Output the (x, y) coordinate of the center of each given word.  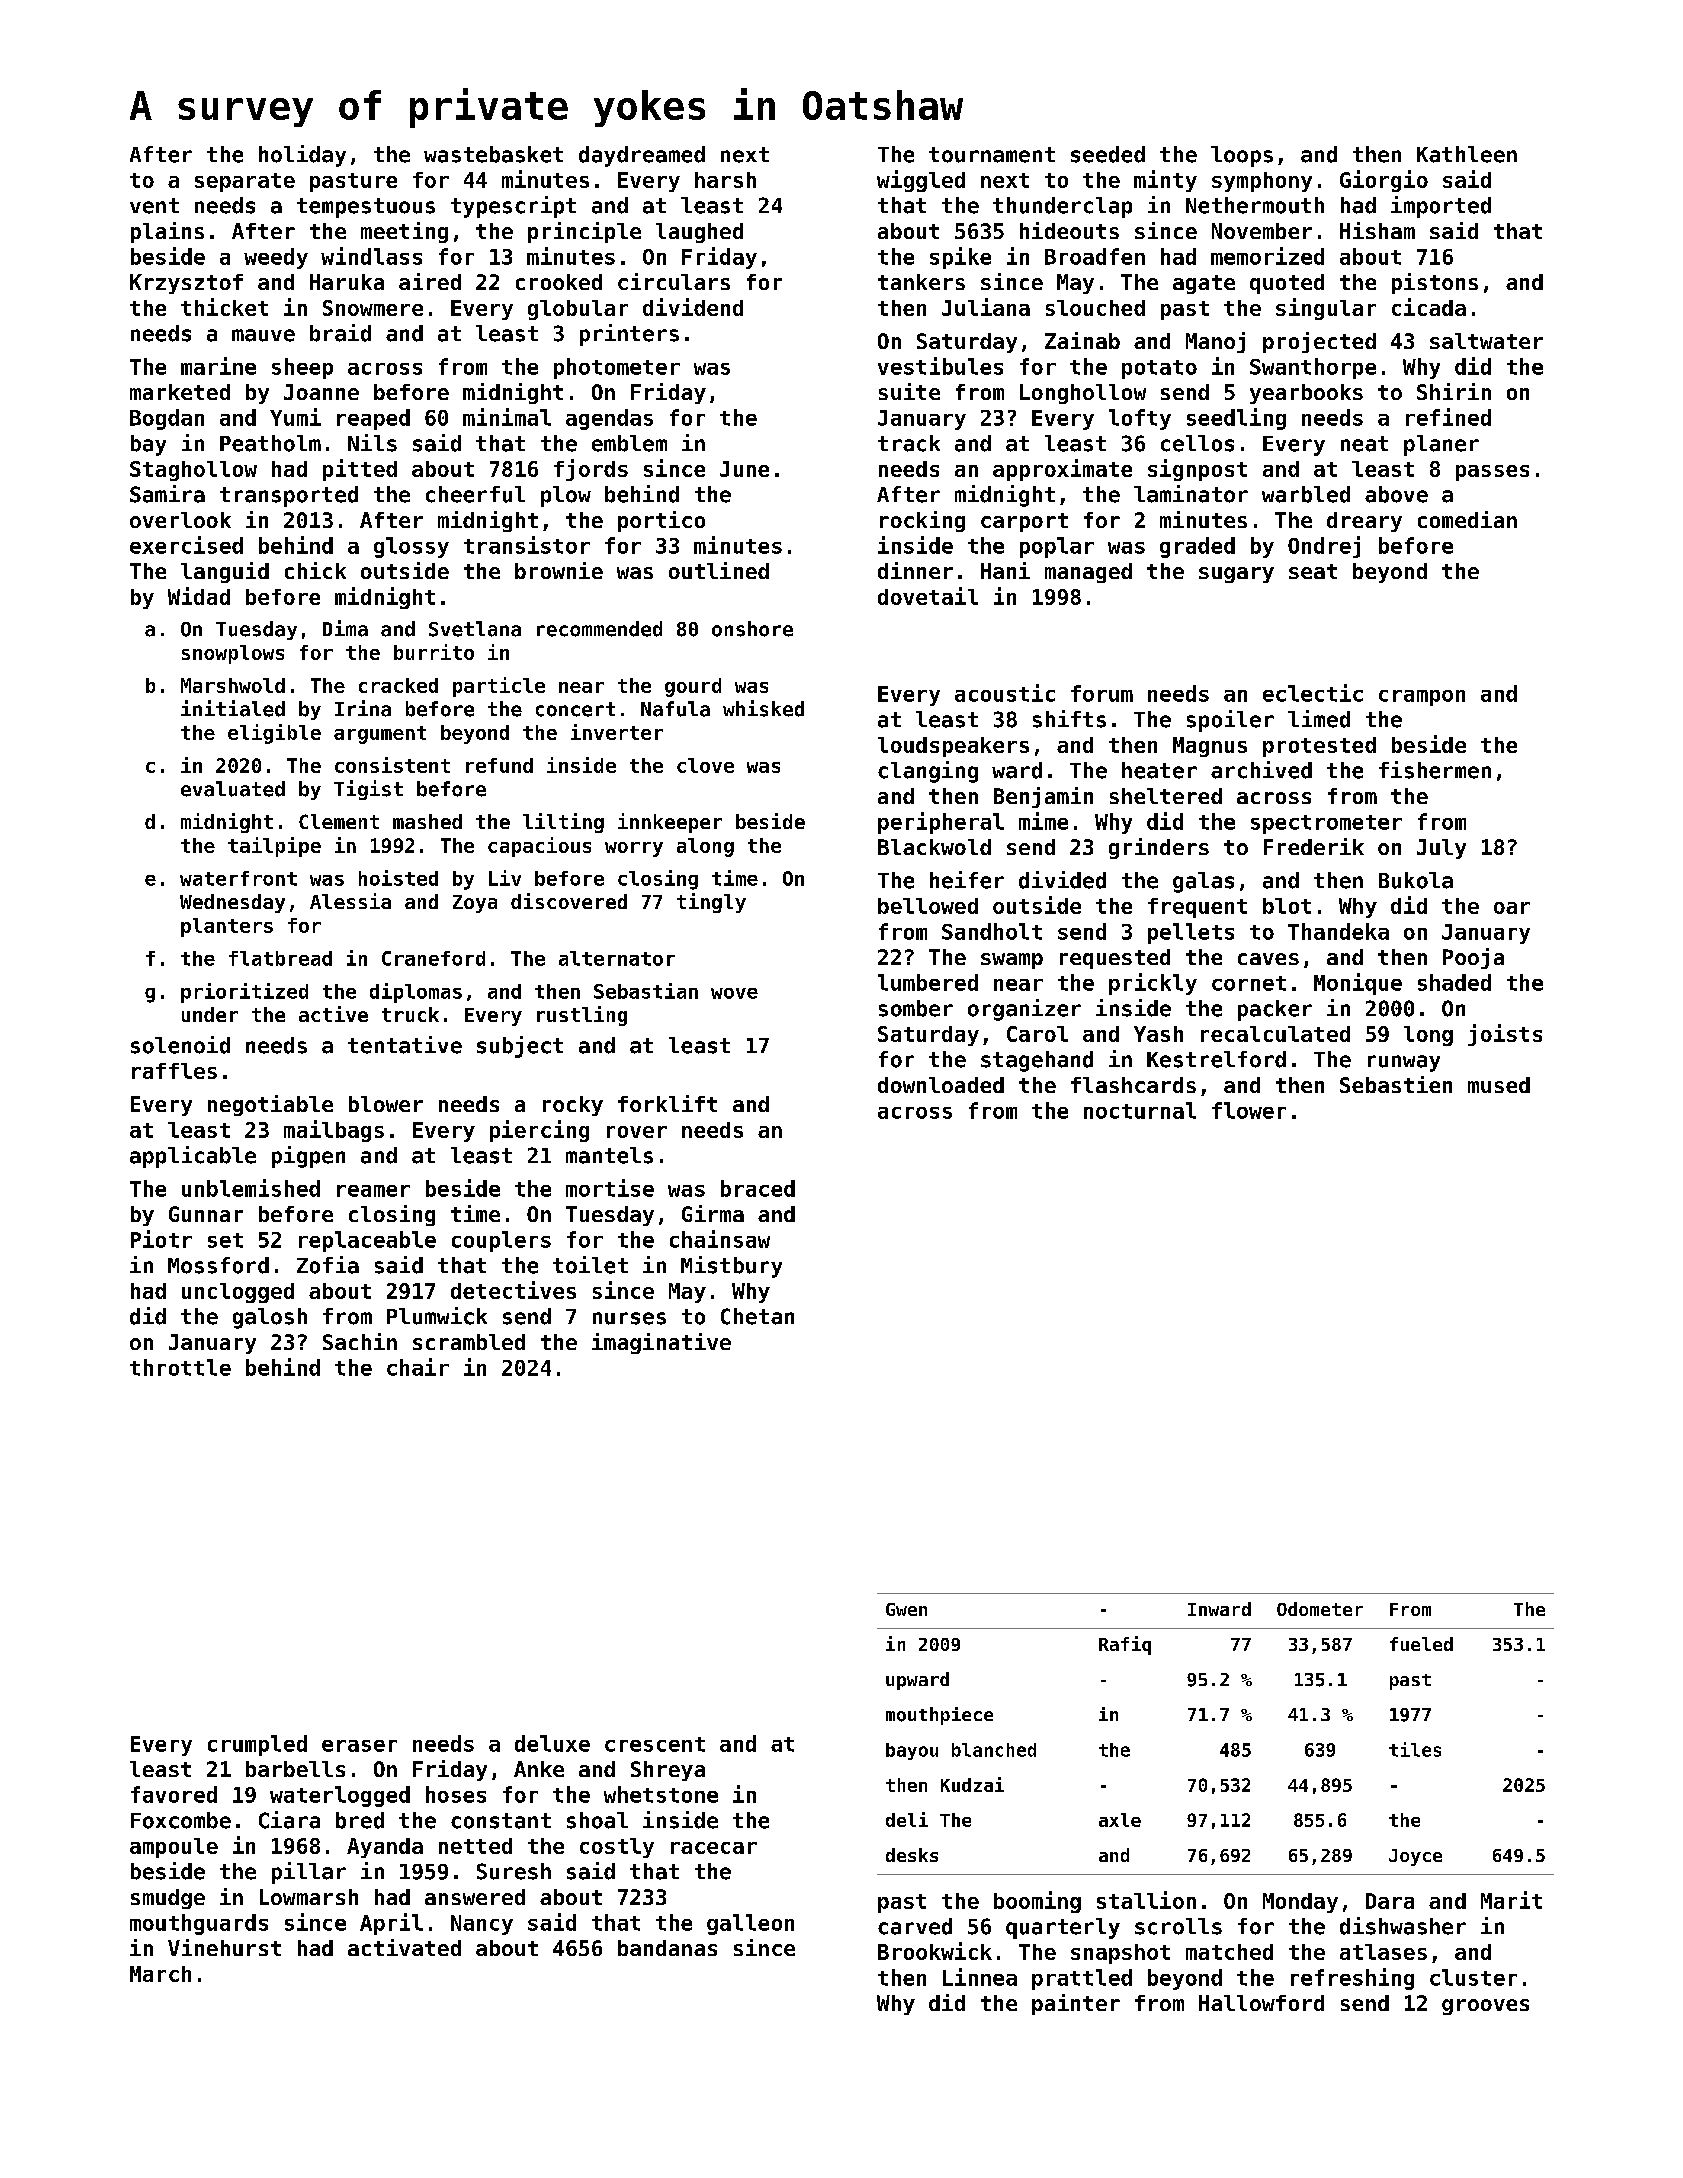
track (909, 443)
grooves (1485, 2007)
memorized (1267, 256)
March (160, 1974)
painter (1076, 2004)
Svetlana (475, 629)
